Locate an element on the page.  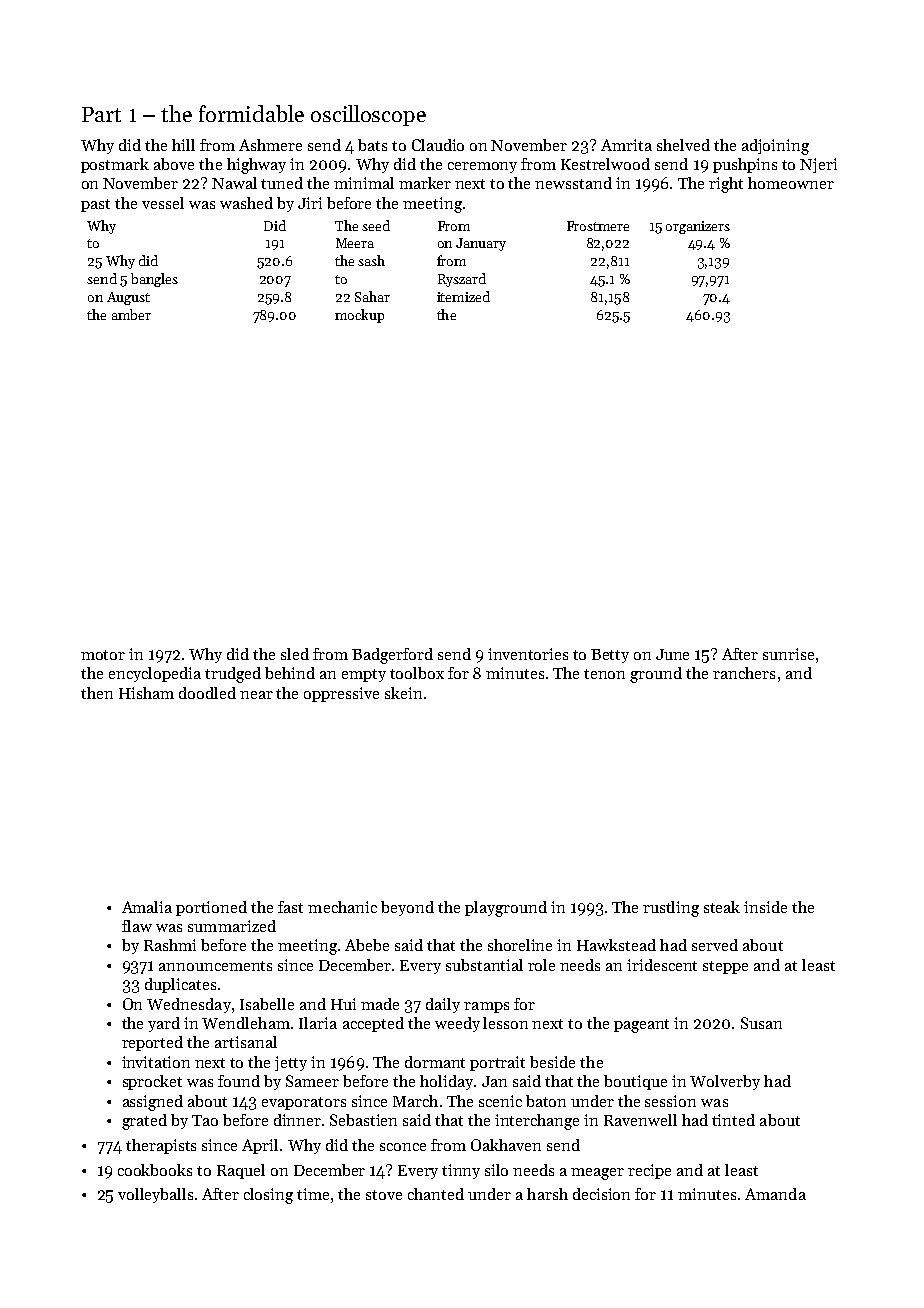
Badgerford is located at coordinates (392, 656).
